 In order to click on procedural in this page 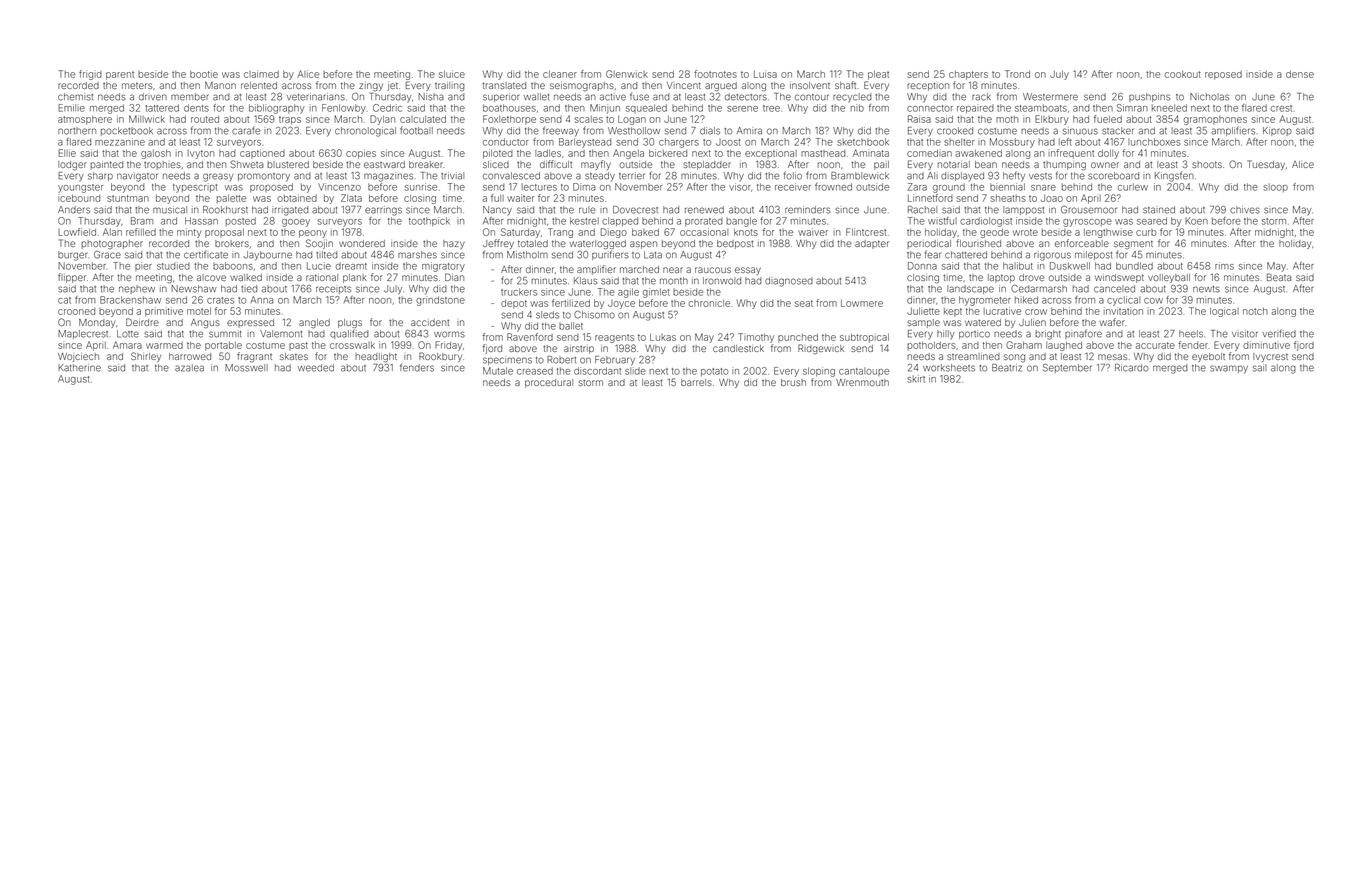, I will do `click(549, 383)`.
